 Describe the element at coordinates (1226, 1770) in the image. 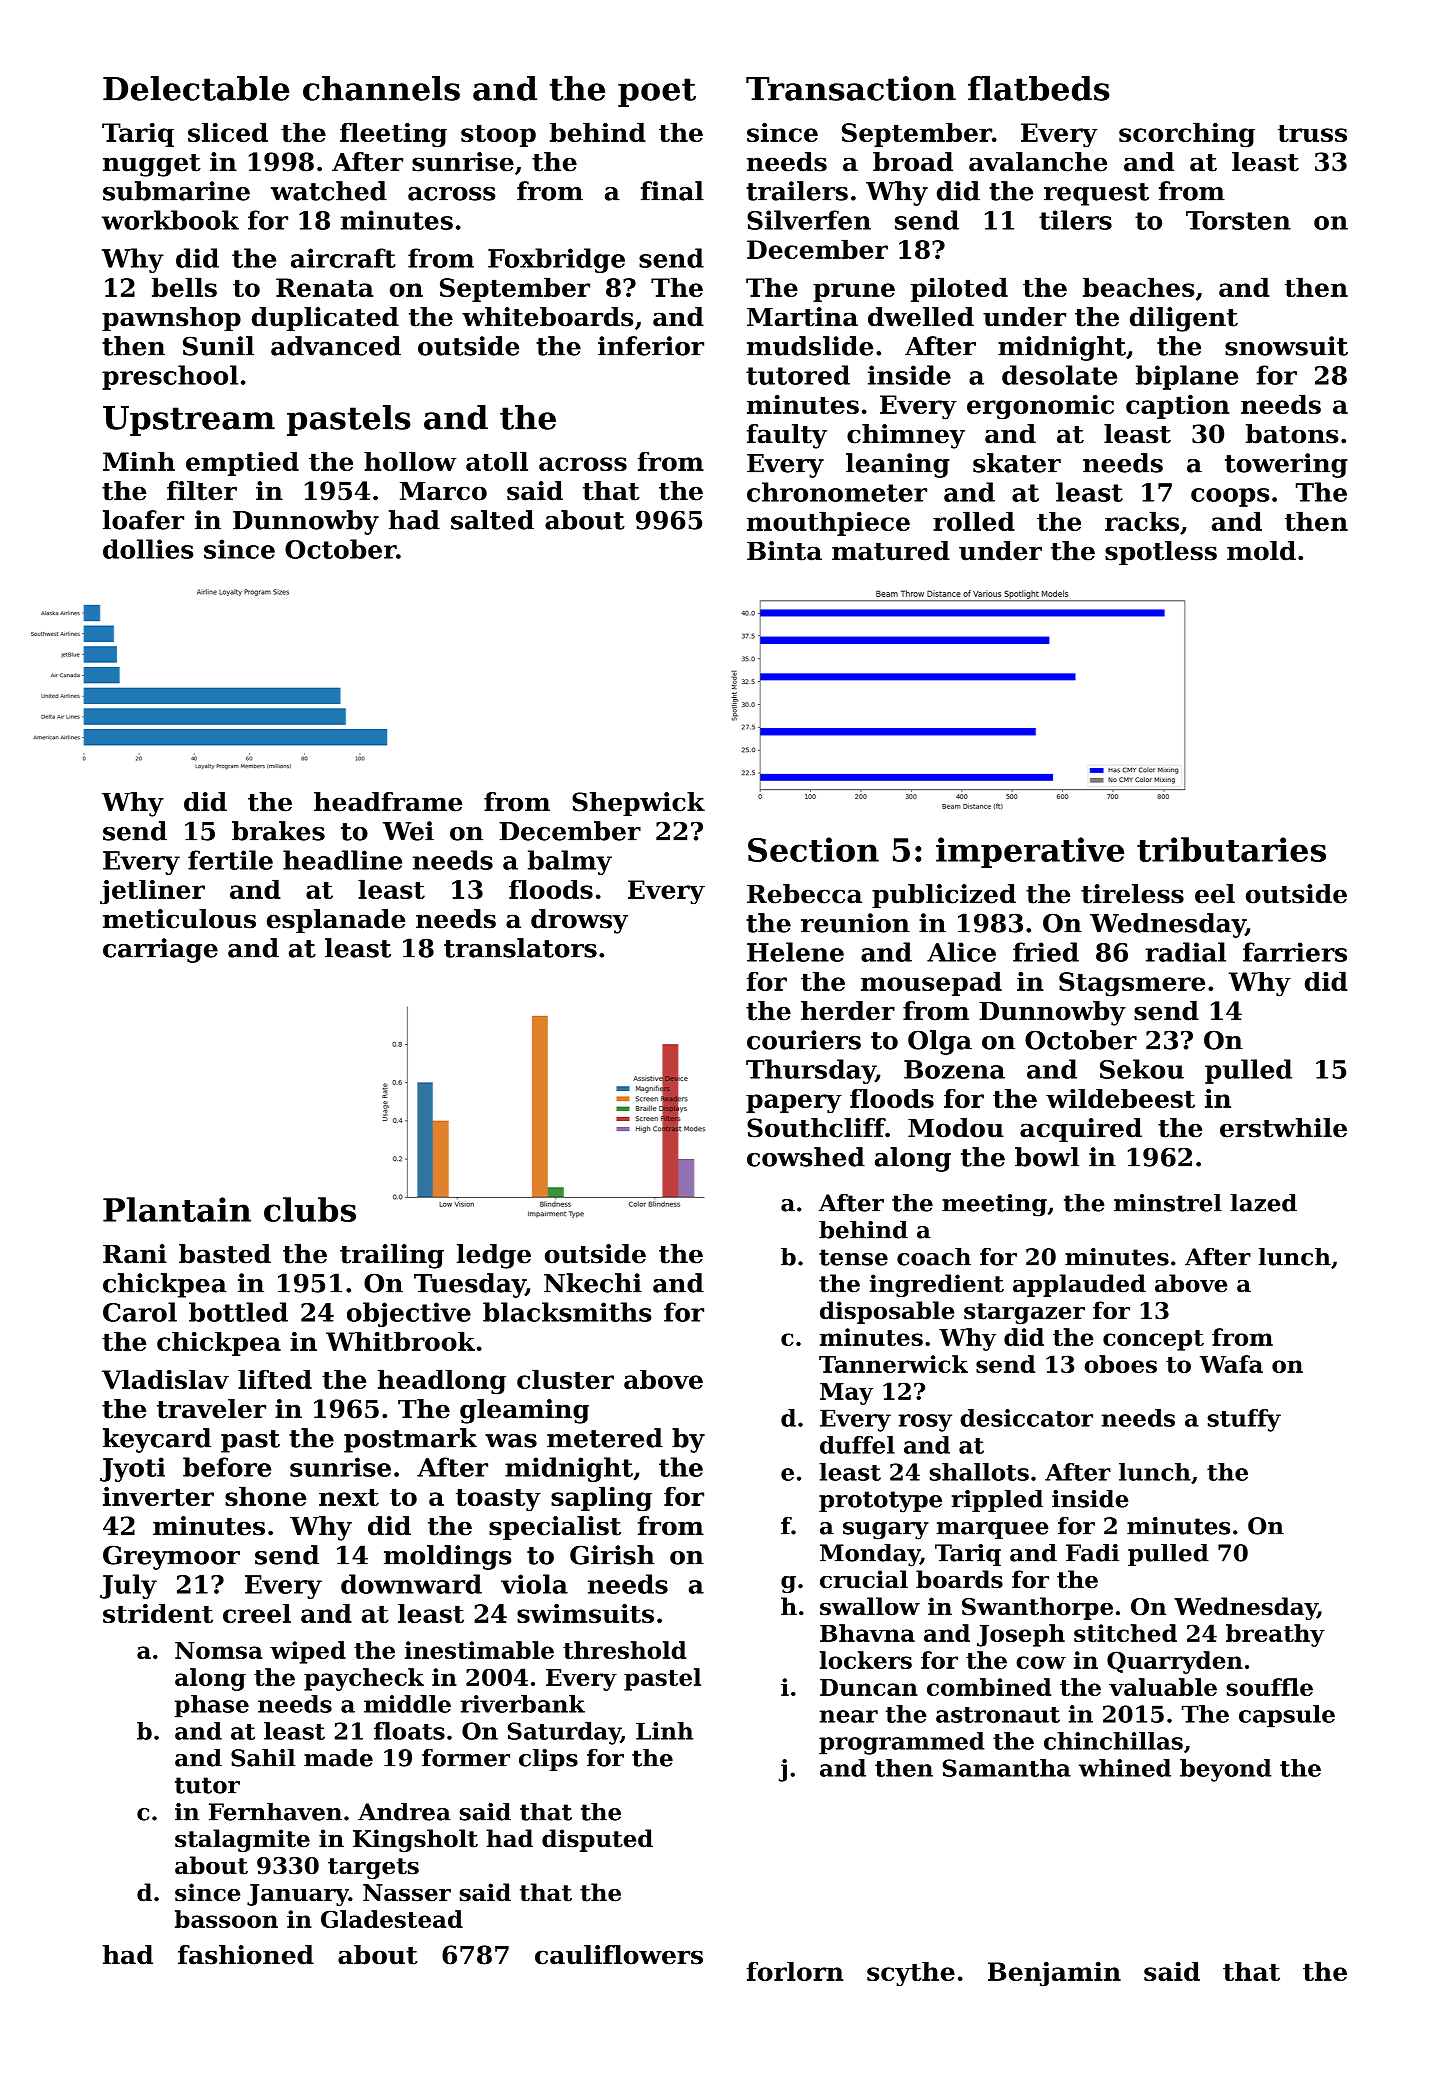

I see `beyond` at that location.
